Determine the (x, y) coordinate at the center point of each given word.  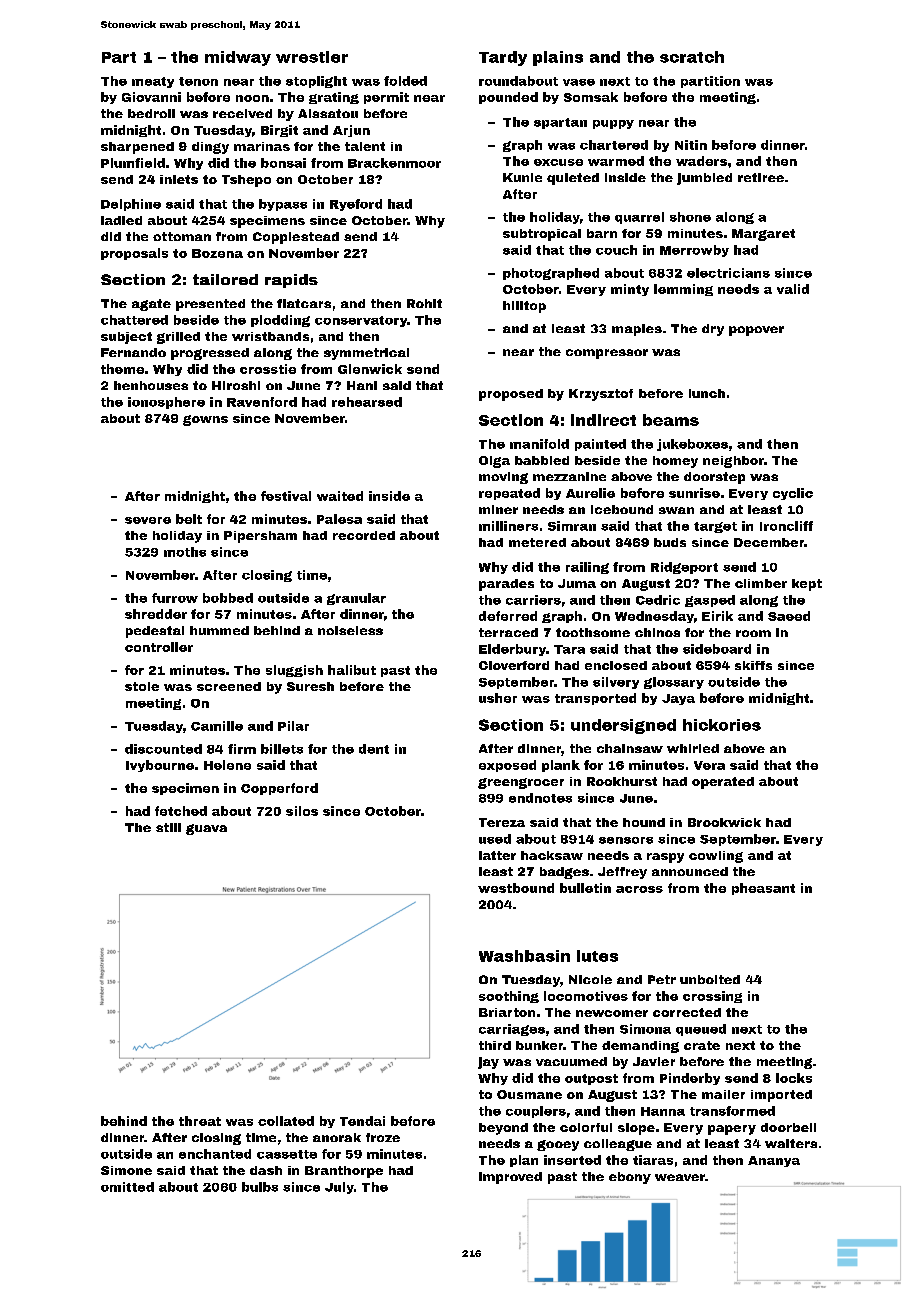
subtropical (542, 235)
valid (793, 289)
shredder (156, 614)
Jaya (678, 699)
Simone (126, 1170)
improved (510, 1178)
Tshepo (246, 181)
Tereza (502, 822)
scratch (692, 57)
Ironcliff (786, 526)
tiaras (653, 1160)
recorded (364, 535)
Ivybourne (160, 766)
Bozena (217, 253)
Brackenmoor (394, 163)
